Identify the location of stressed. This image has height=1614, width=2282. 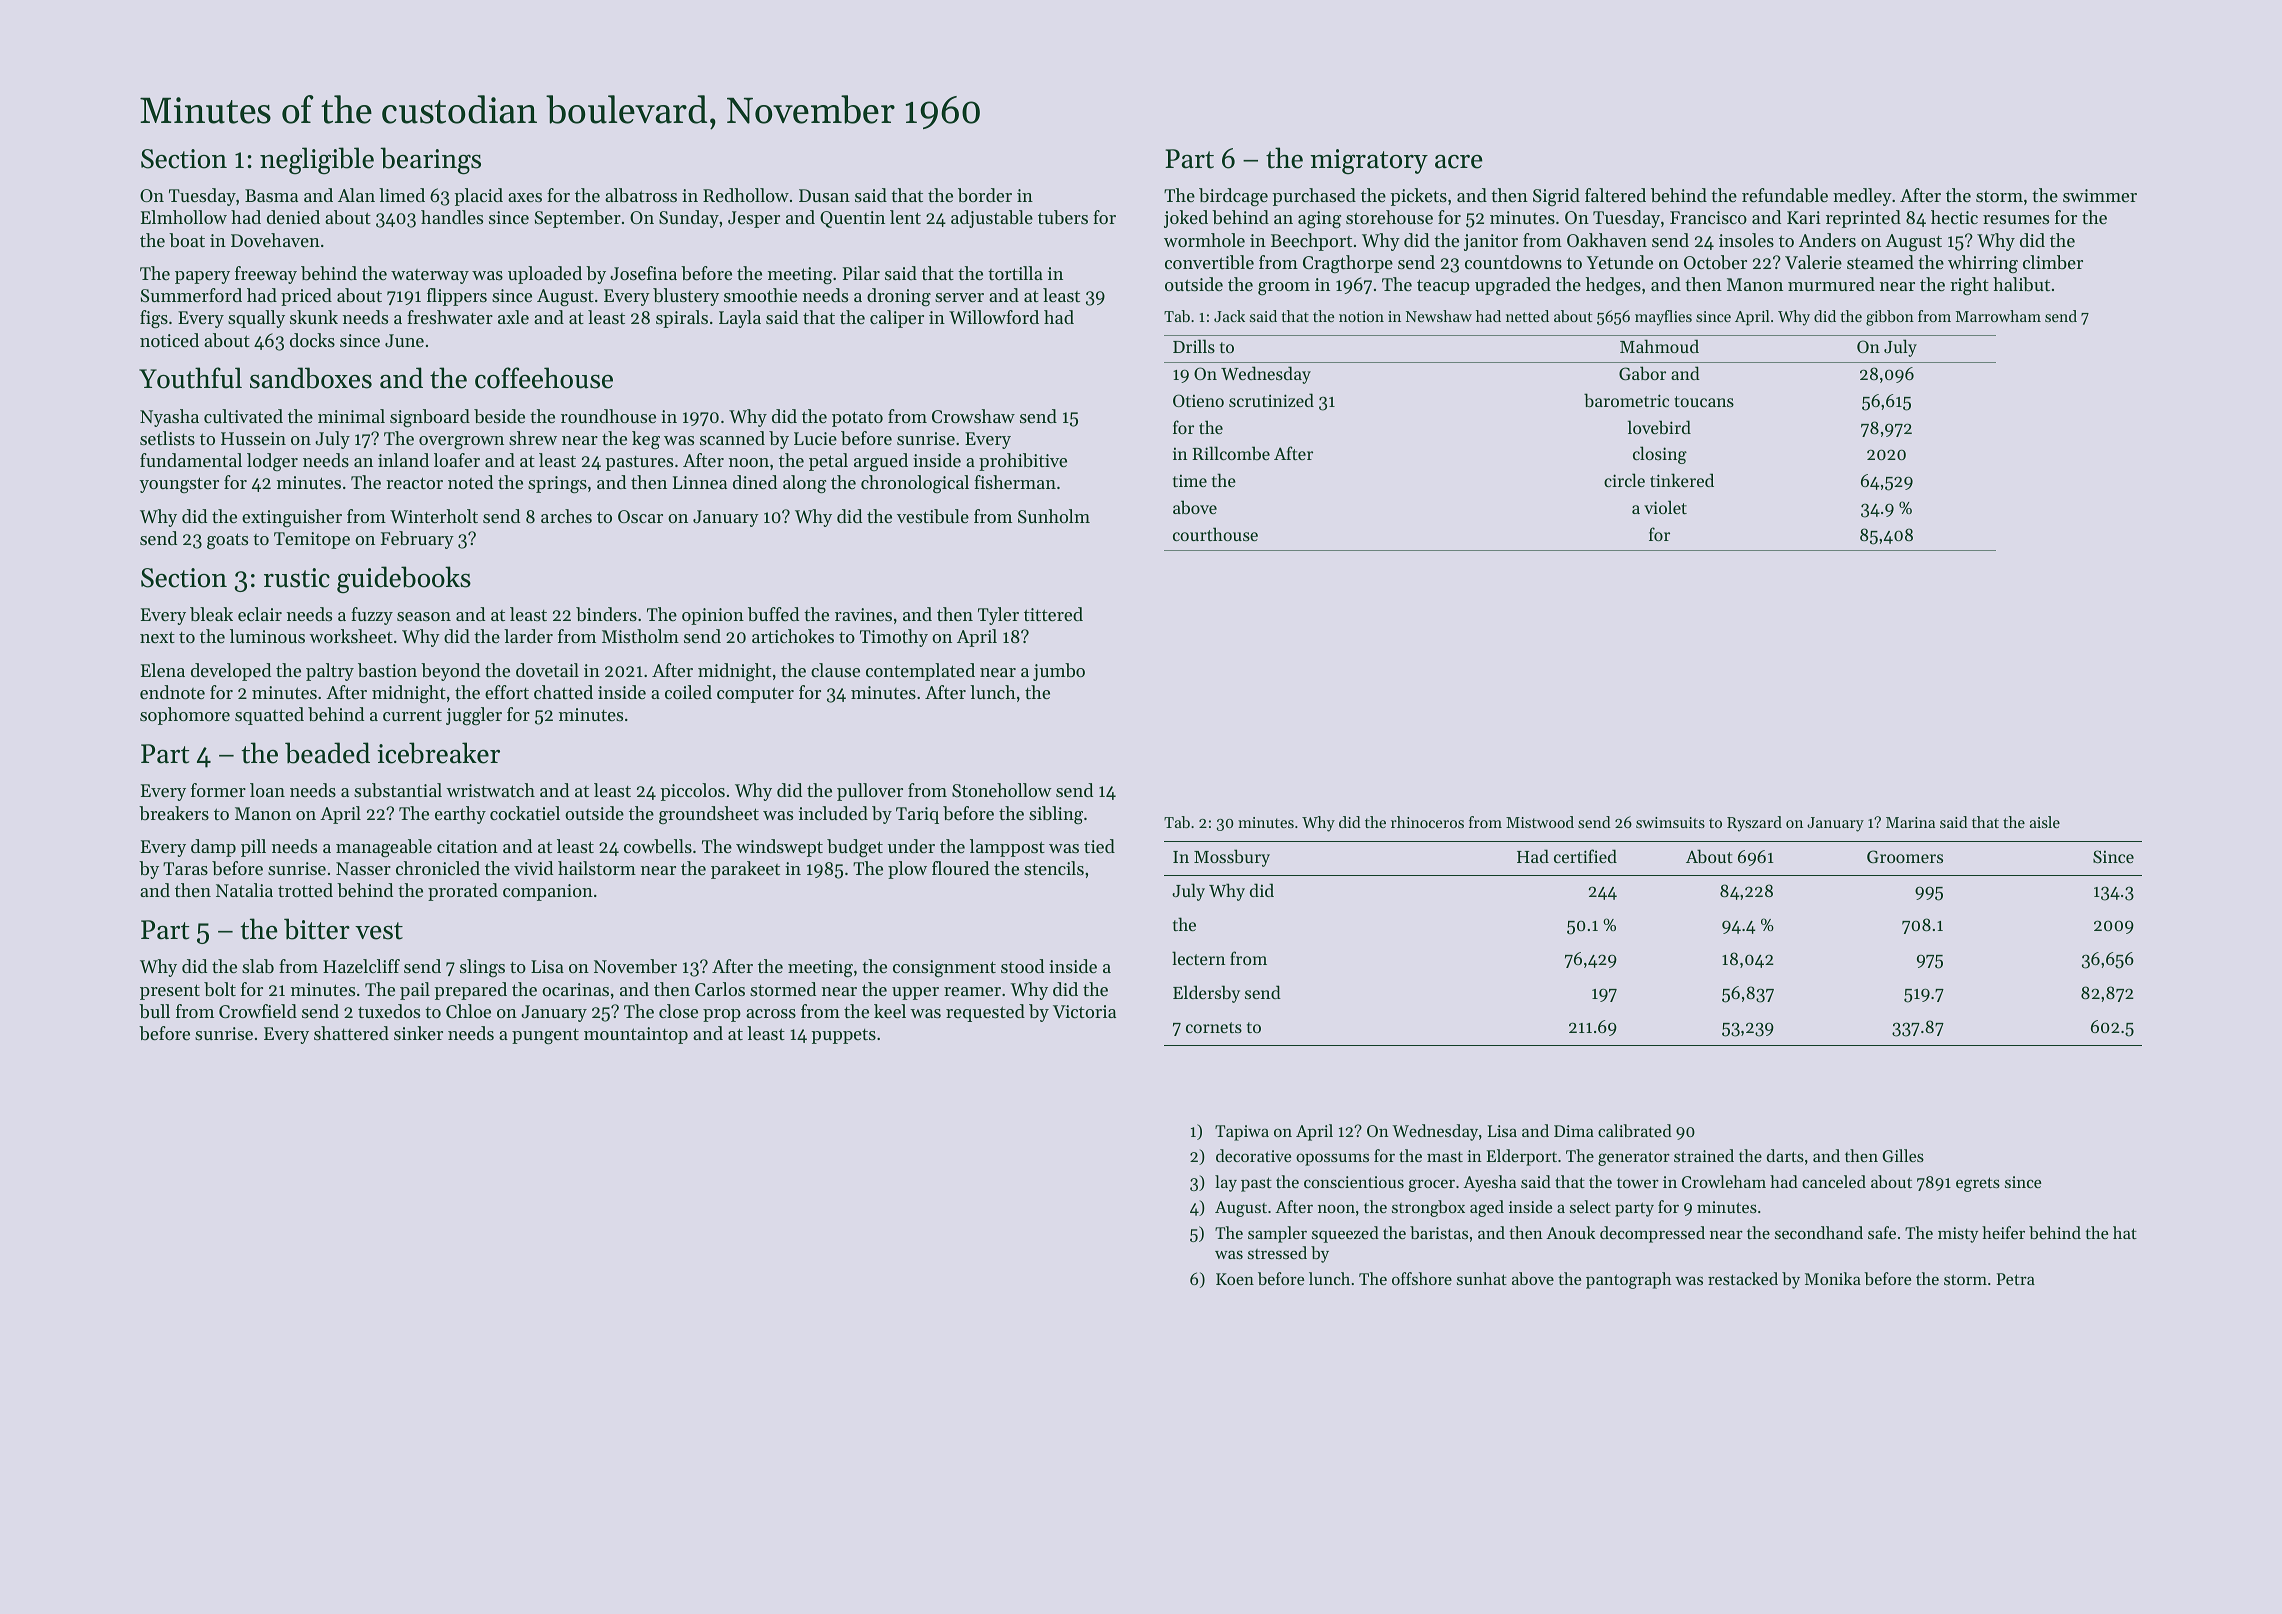
(1277, 1252).
